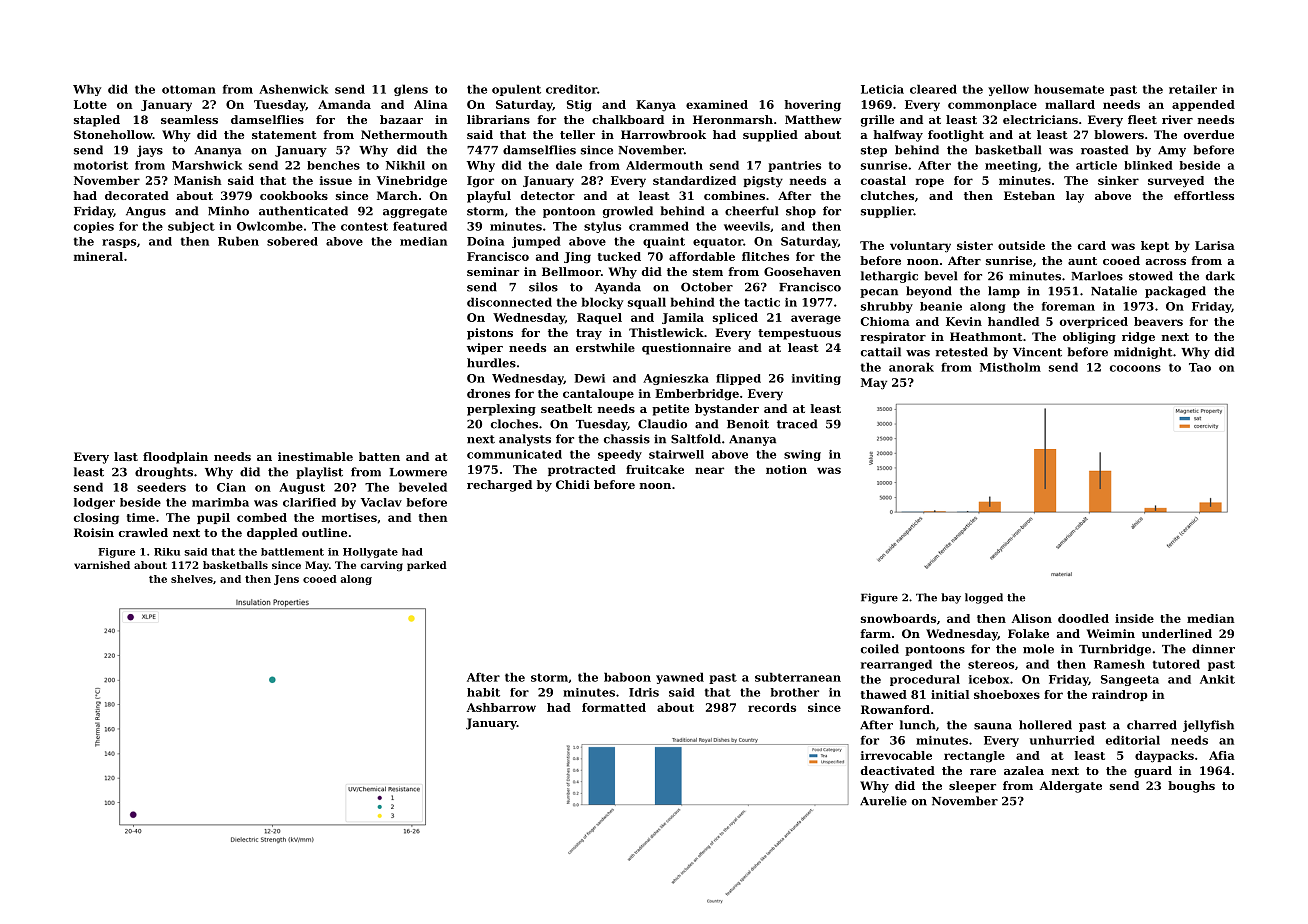 This image has width=1308, height=924. Describe the element at coordinates (972, 787) in the image. I see `sleeper` at that location.
